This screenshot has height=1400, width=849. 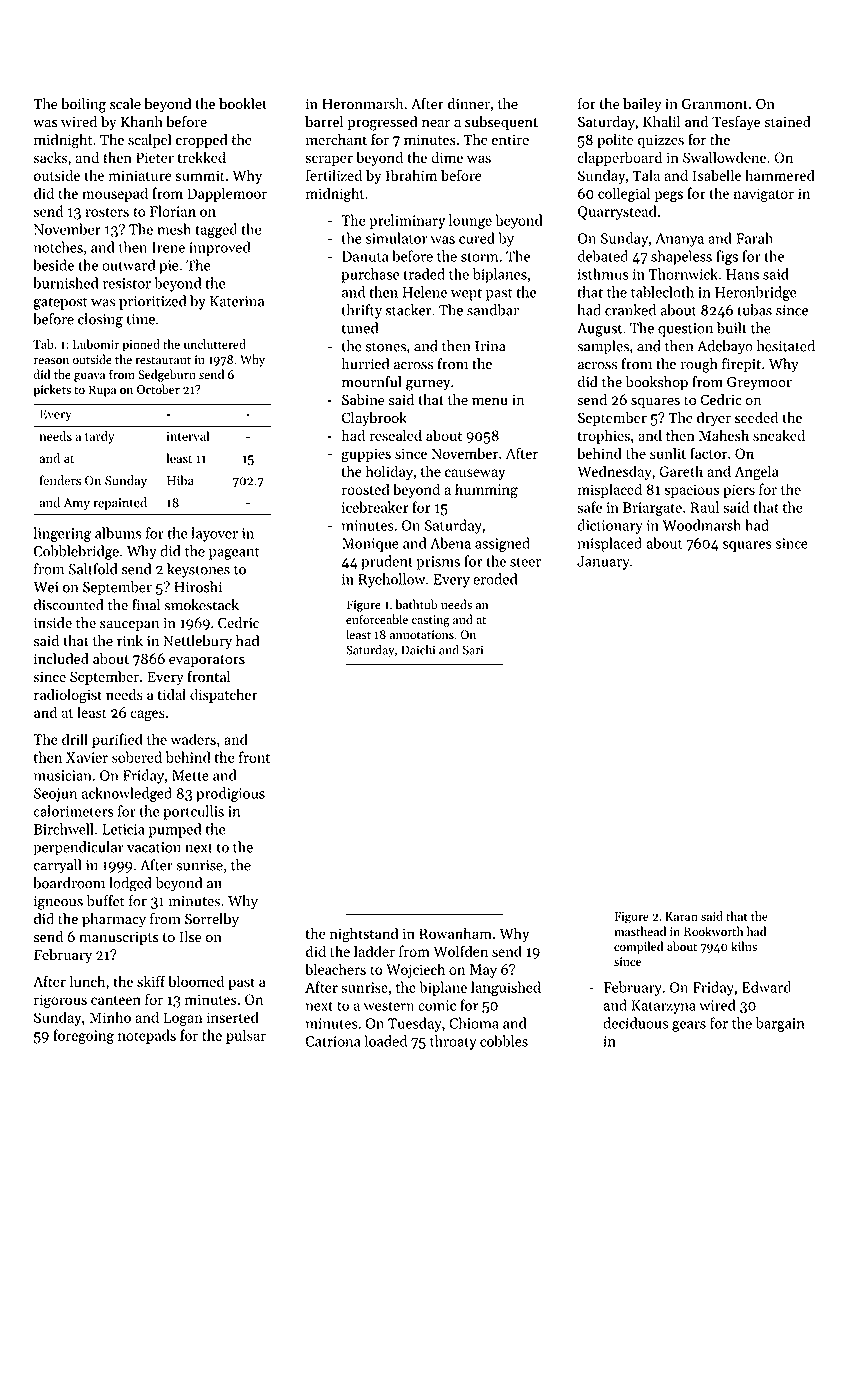 I want to click on lingering, so click(x=62, y=534).
